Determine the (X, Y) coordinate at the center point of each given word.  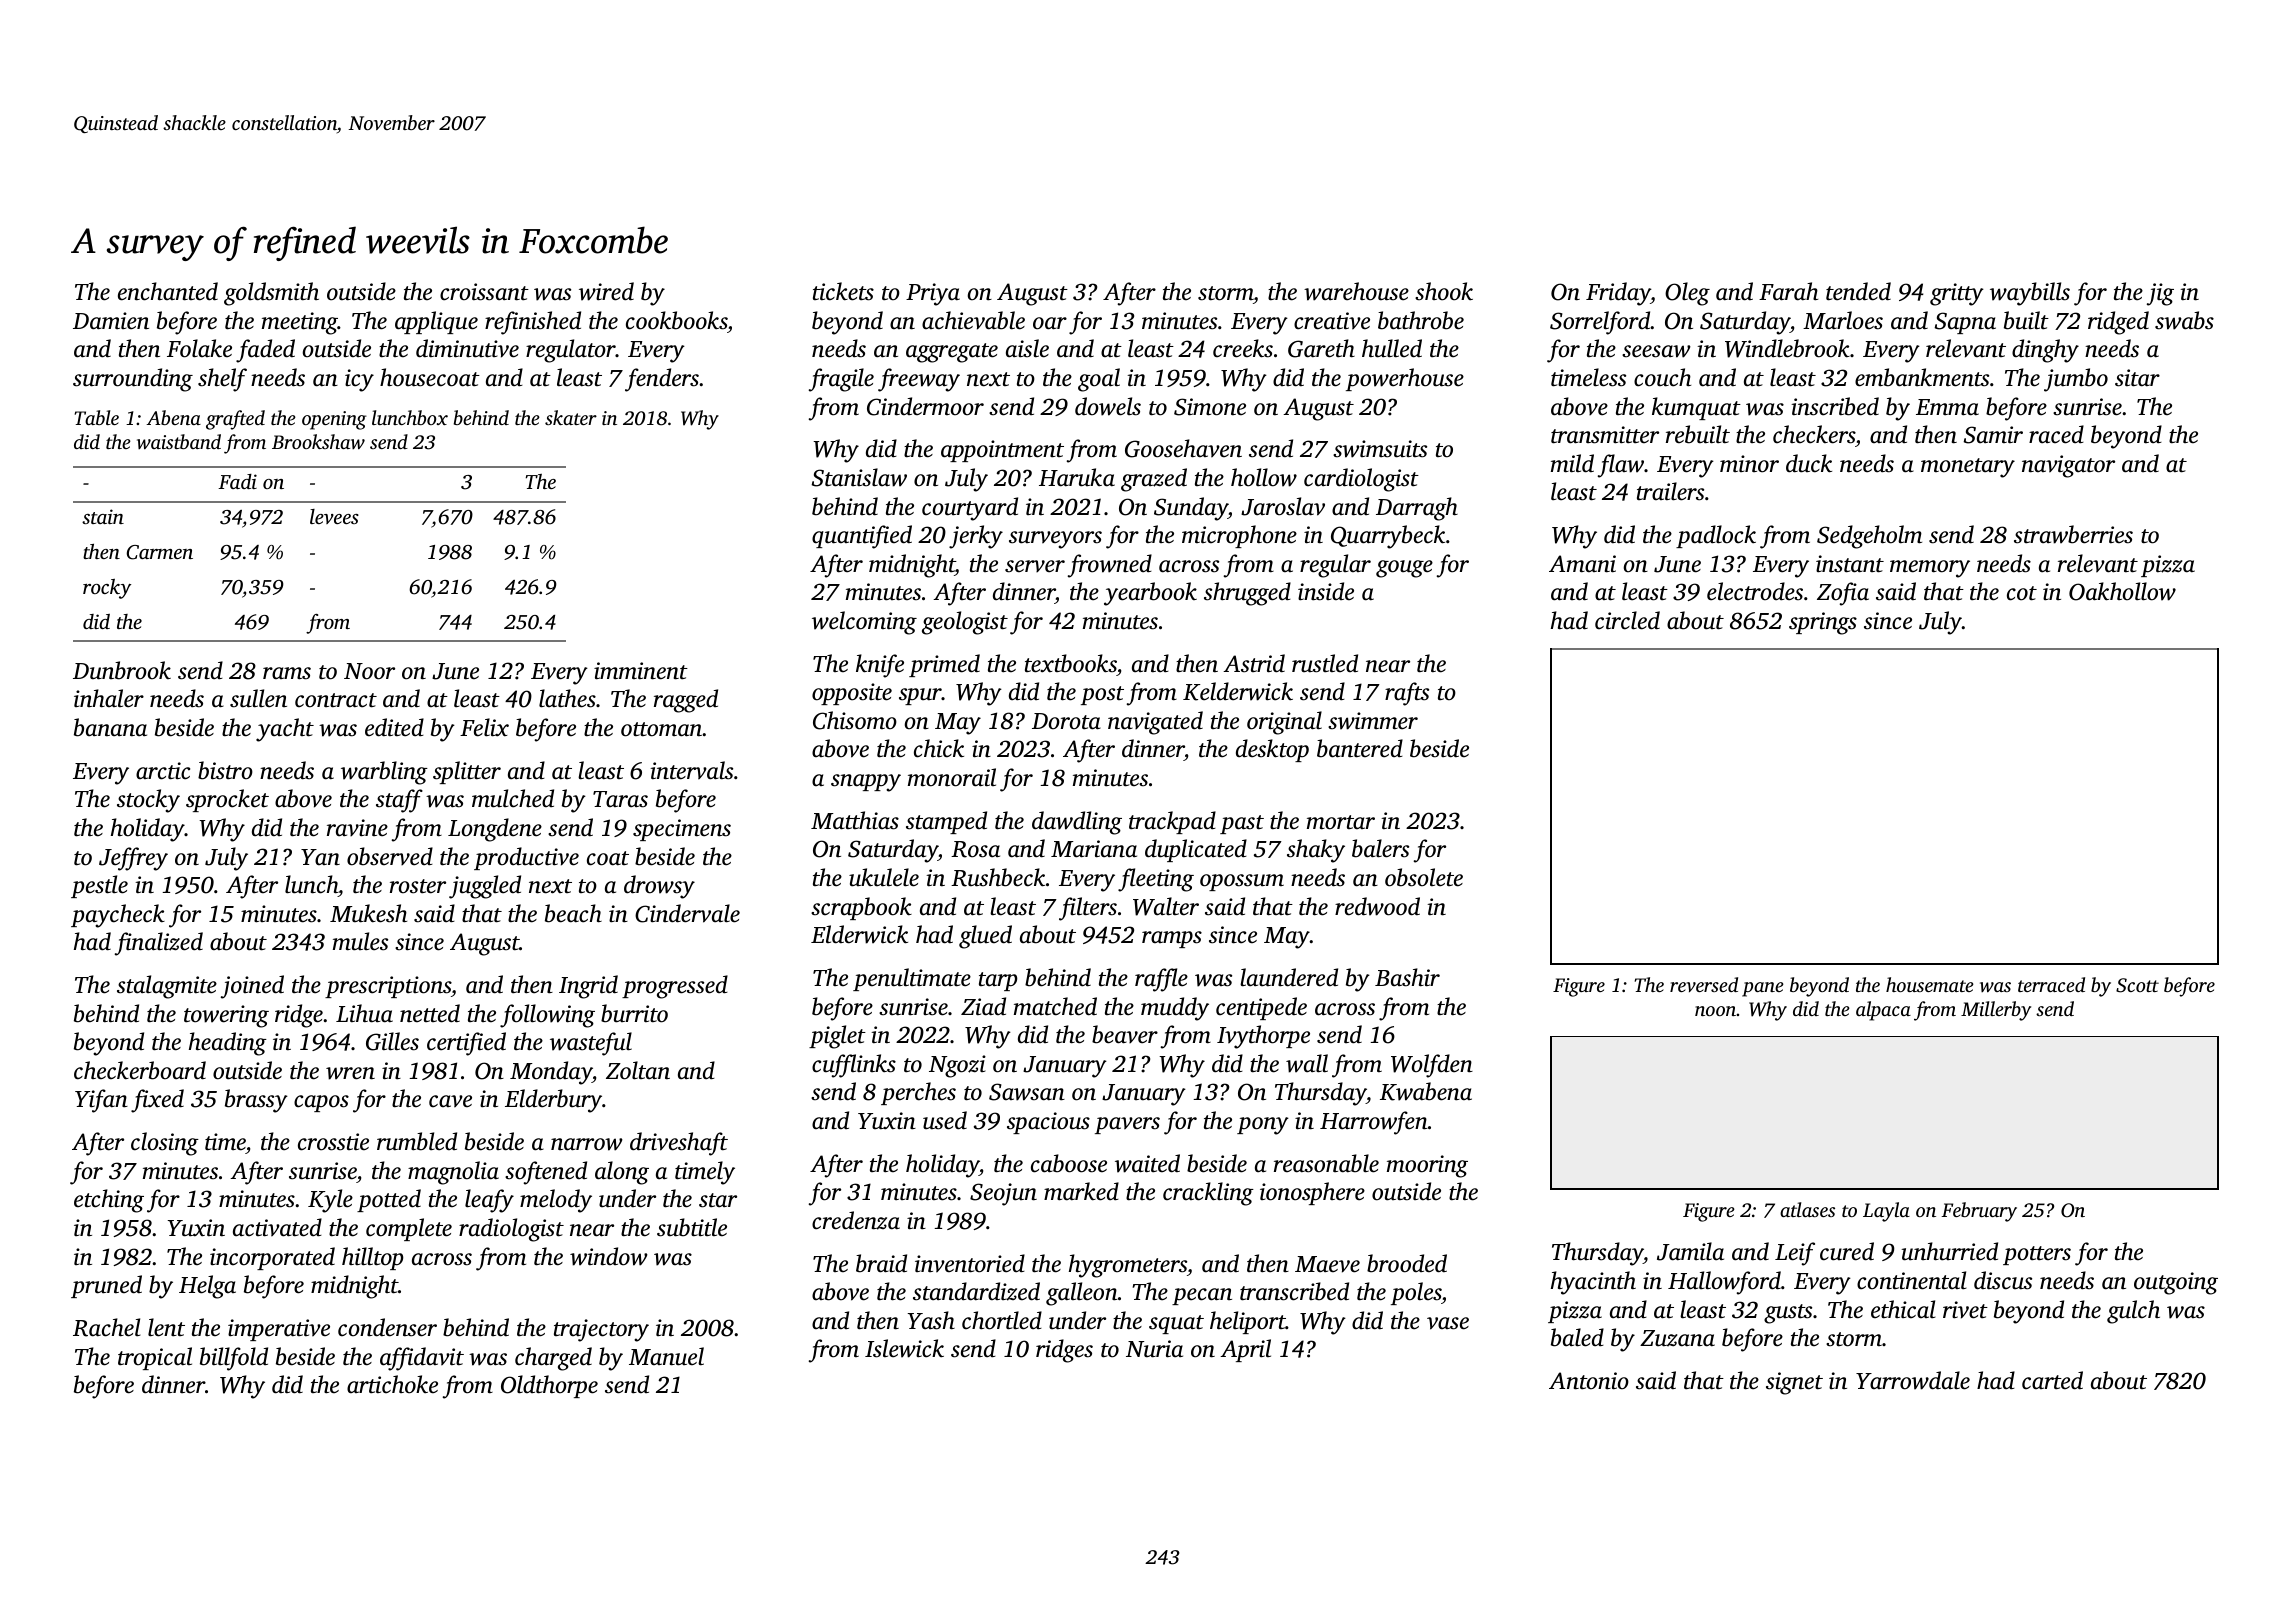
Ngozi (957, 1066)
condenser (387, 1327)
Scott (2137, 985)
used (945, 1120)
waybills (2030, 294)
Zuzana (1677, 1338)
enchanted (168, 291)
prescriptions (388, 987)
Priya (933, 294)
